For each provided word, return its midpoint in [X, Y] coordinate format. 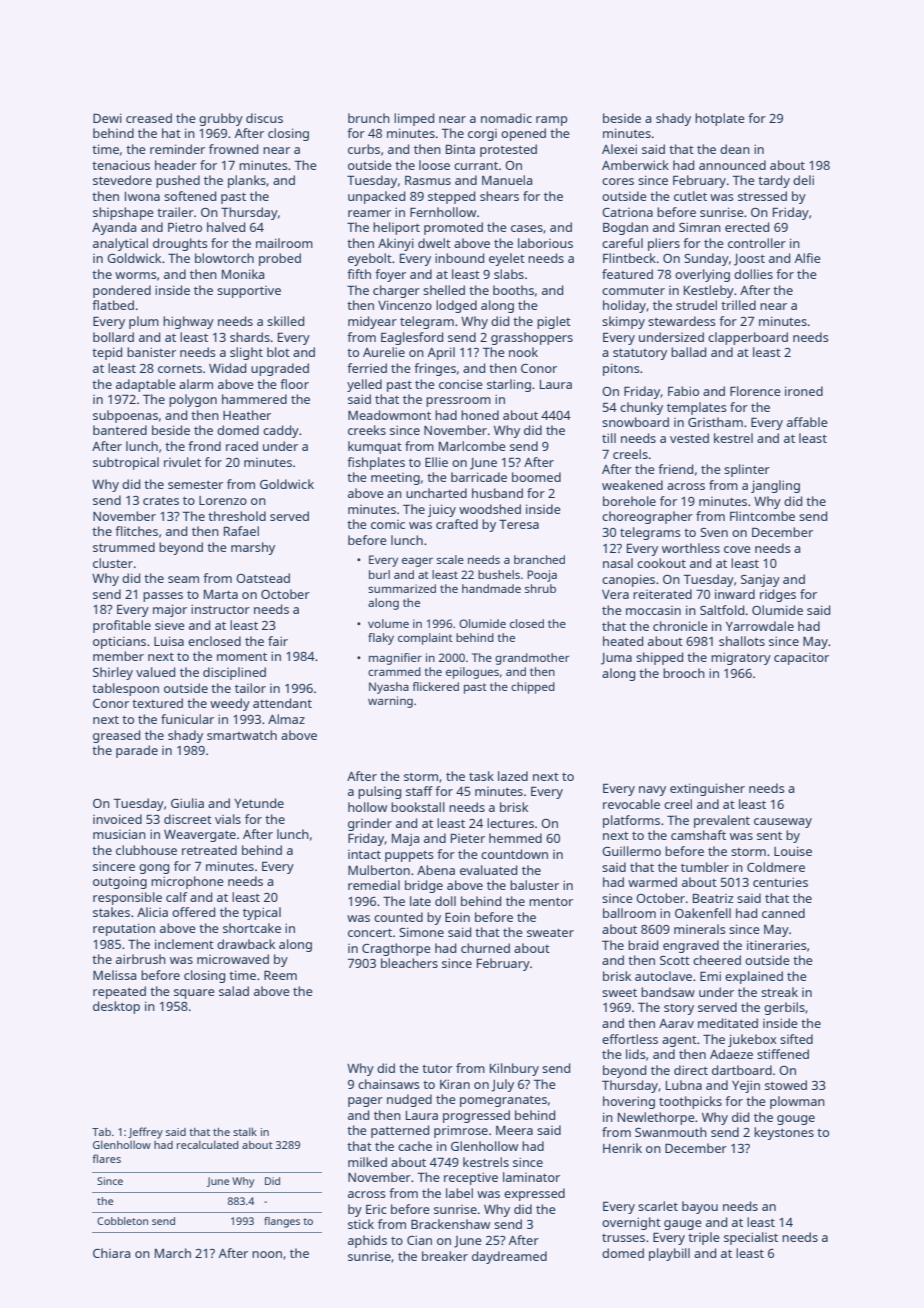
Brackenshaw [450, 1224]
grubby [221, 119]
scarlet [658, 1206]
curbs [364, 149]
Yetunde [259, 803]
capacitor [801, 659]
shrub [540, 588]
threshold [237, 516]
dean [735, 149]
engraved [691, 946]
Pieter [468, 838]
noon [267, 1254]
